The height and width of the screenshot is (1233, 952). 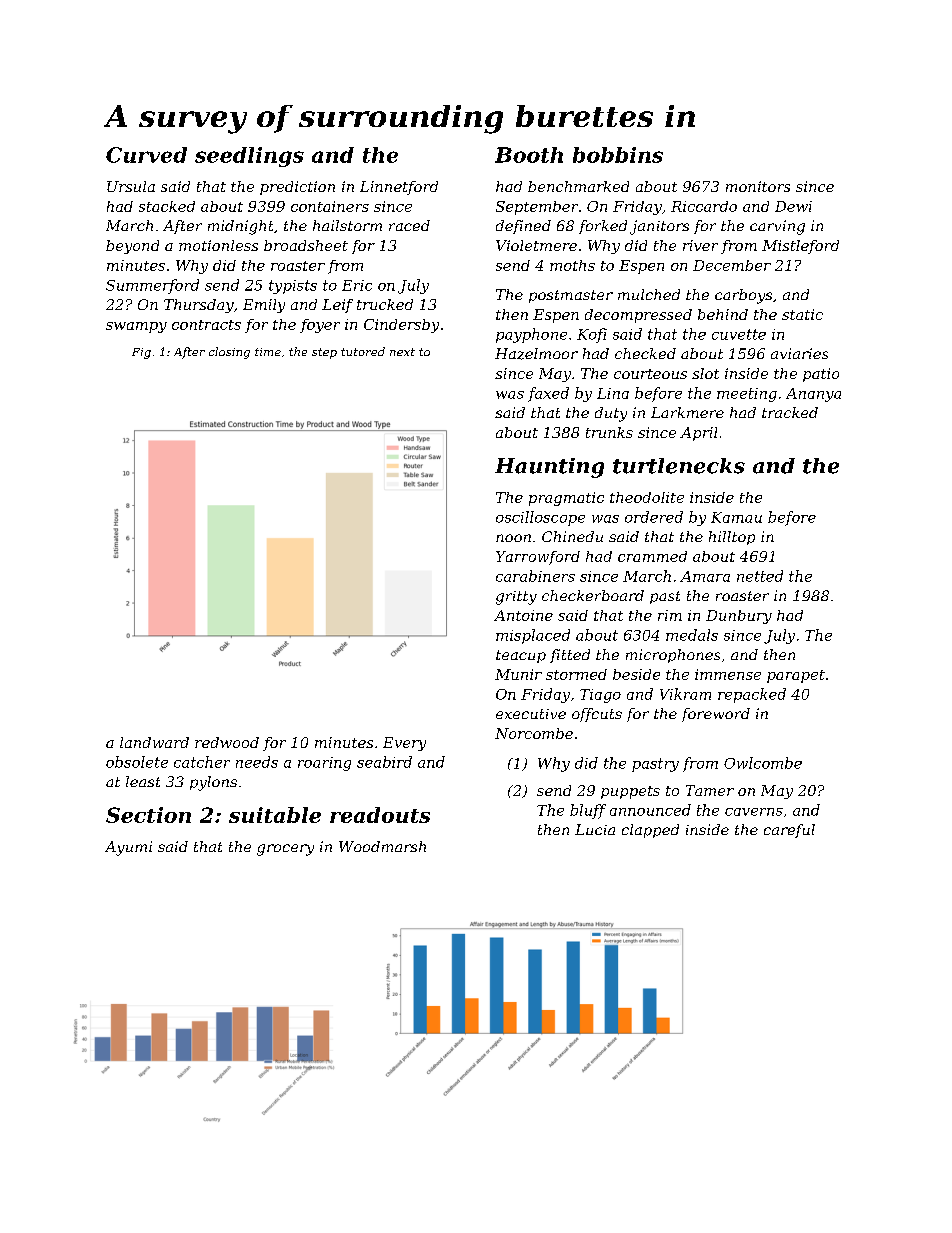 What do you see at coordinates (736, 517) in the screenshot?
I see `Kamau` at bounding box center [736, 517].
